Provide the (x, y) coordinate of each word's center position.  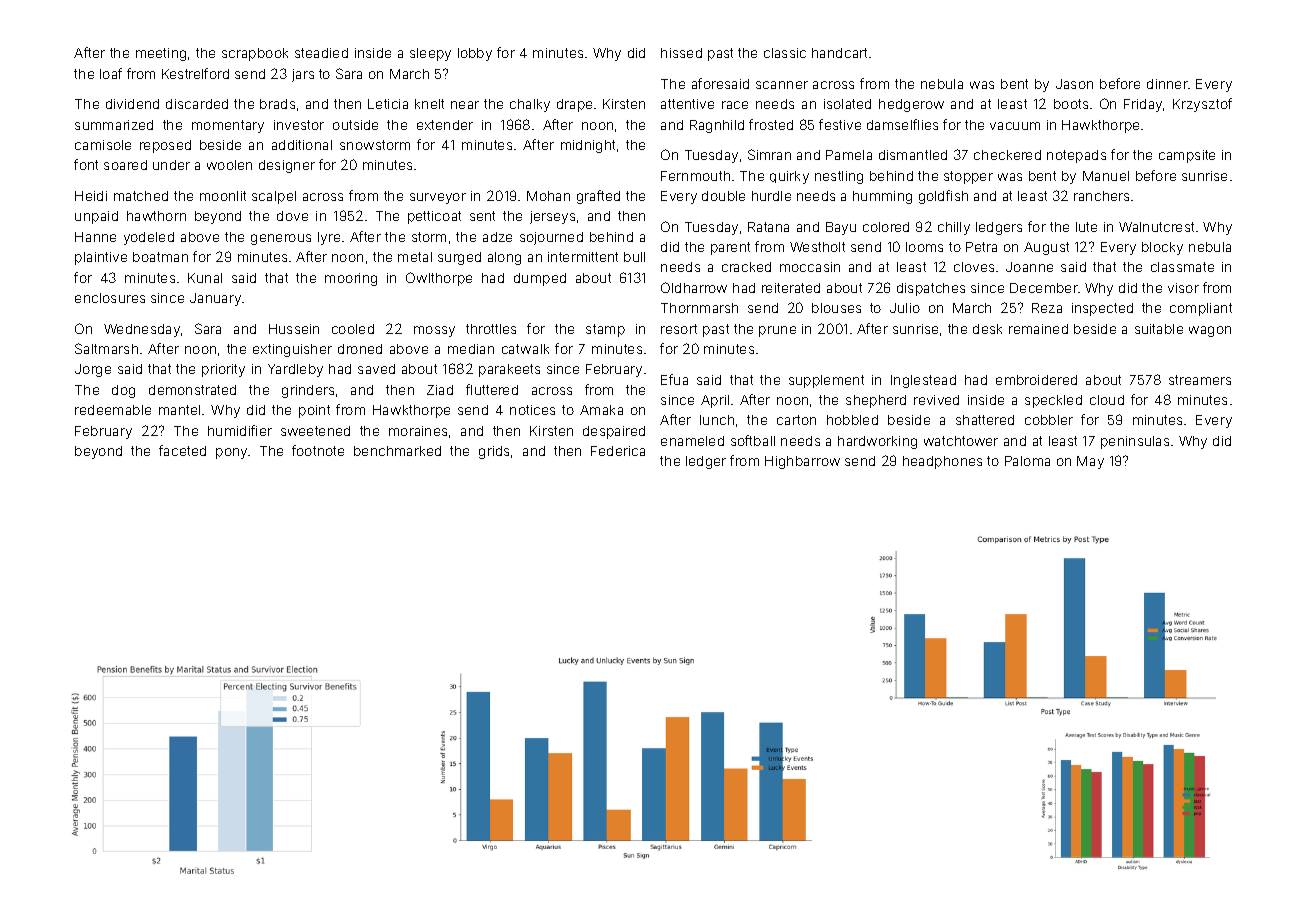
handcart (839, 53)
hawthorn (156, 216)
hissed (681, 53)
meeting (161, 54)
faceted (182, 450)
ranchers (1101, 196)
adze (497, 237)
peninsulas (1135, 442)
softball (753, 440)
